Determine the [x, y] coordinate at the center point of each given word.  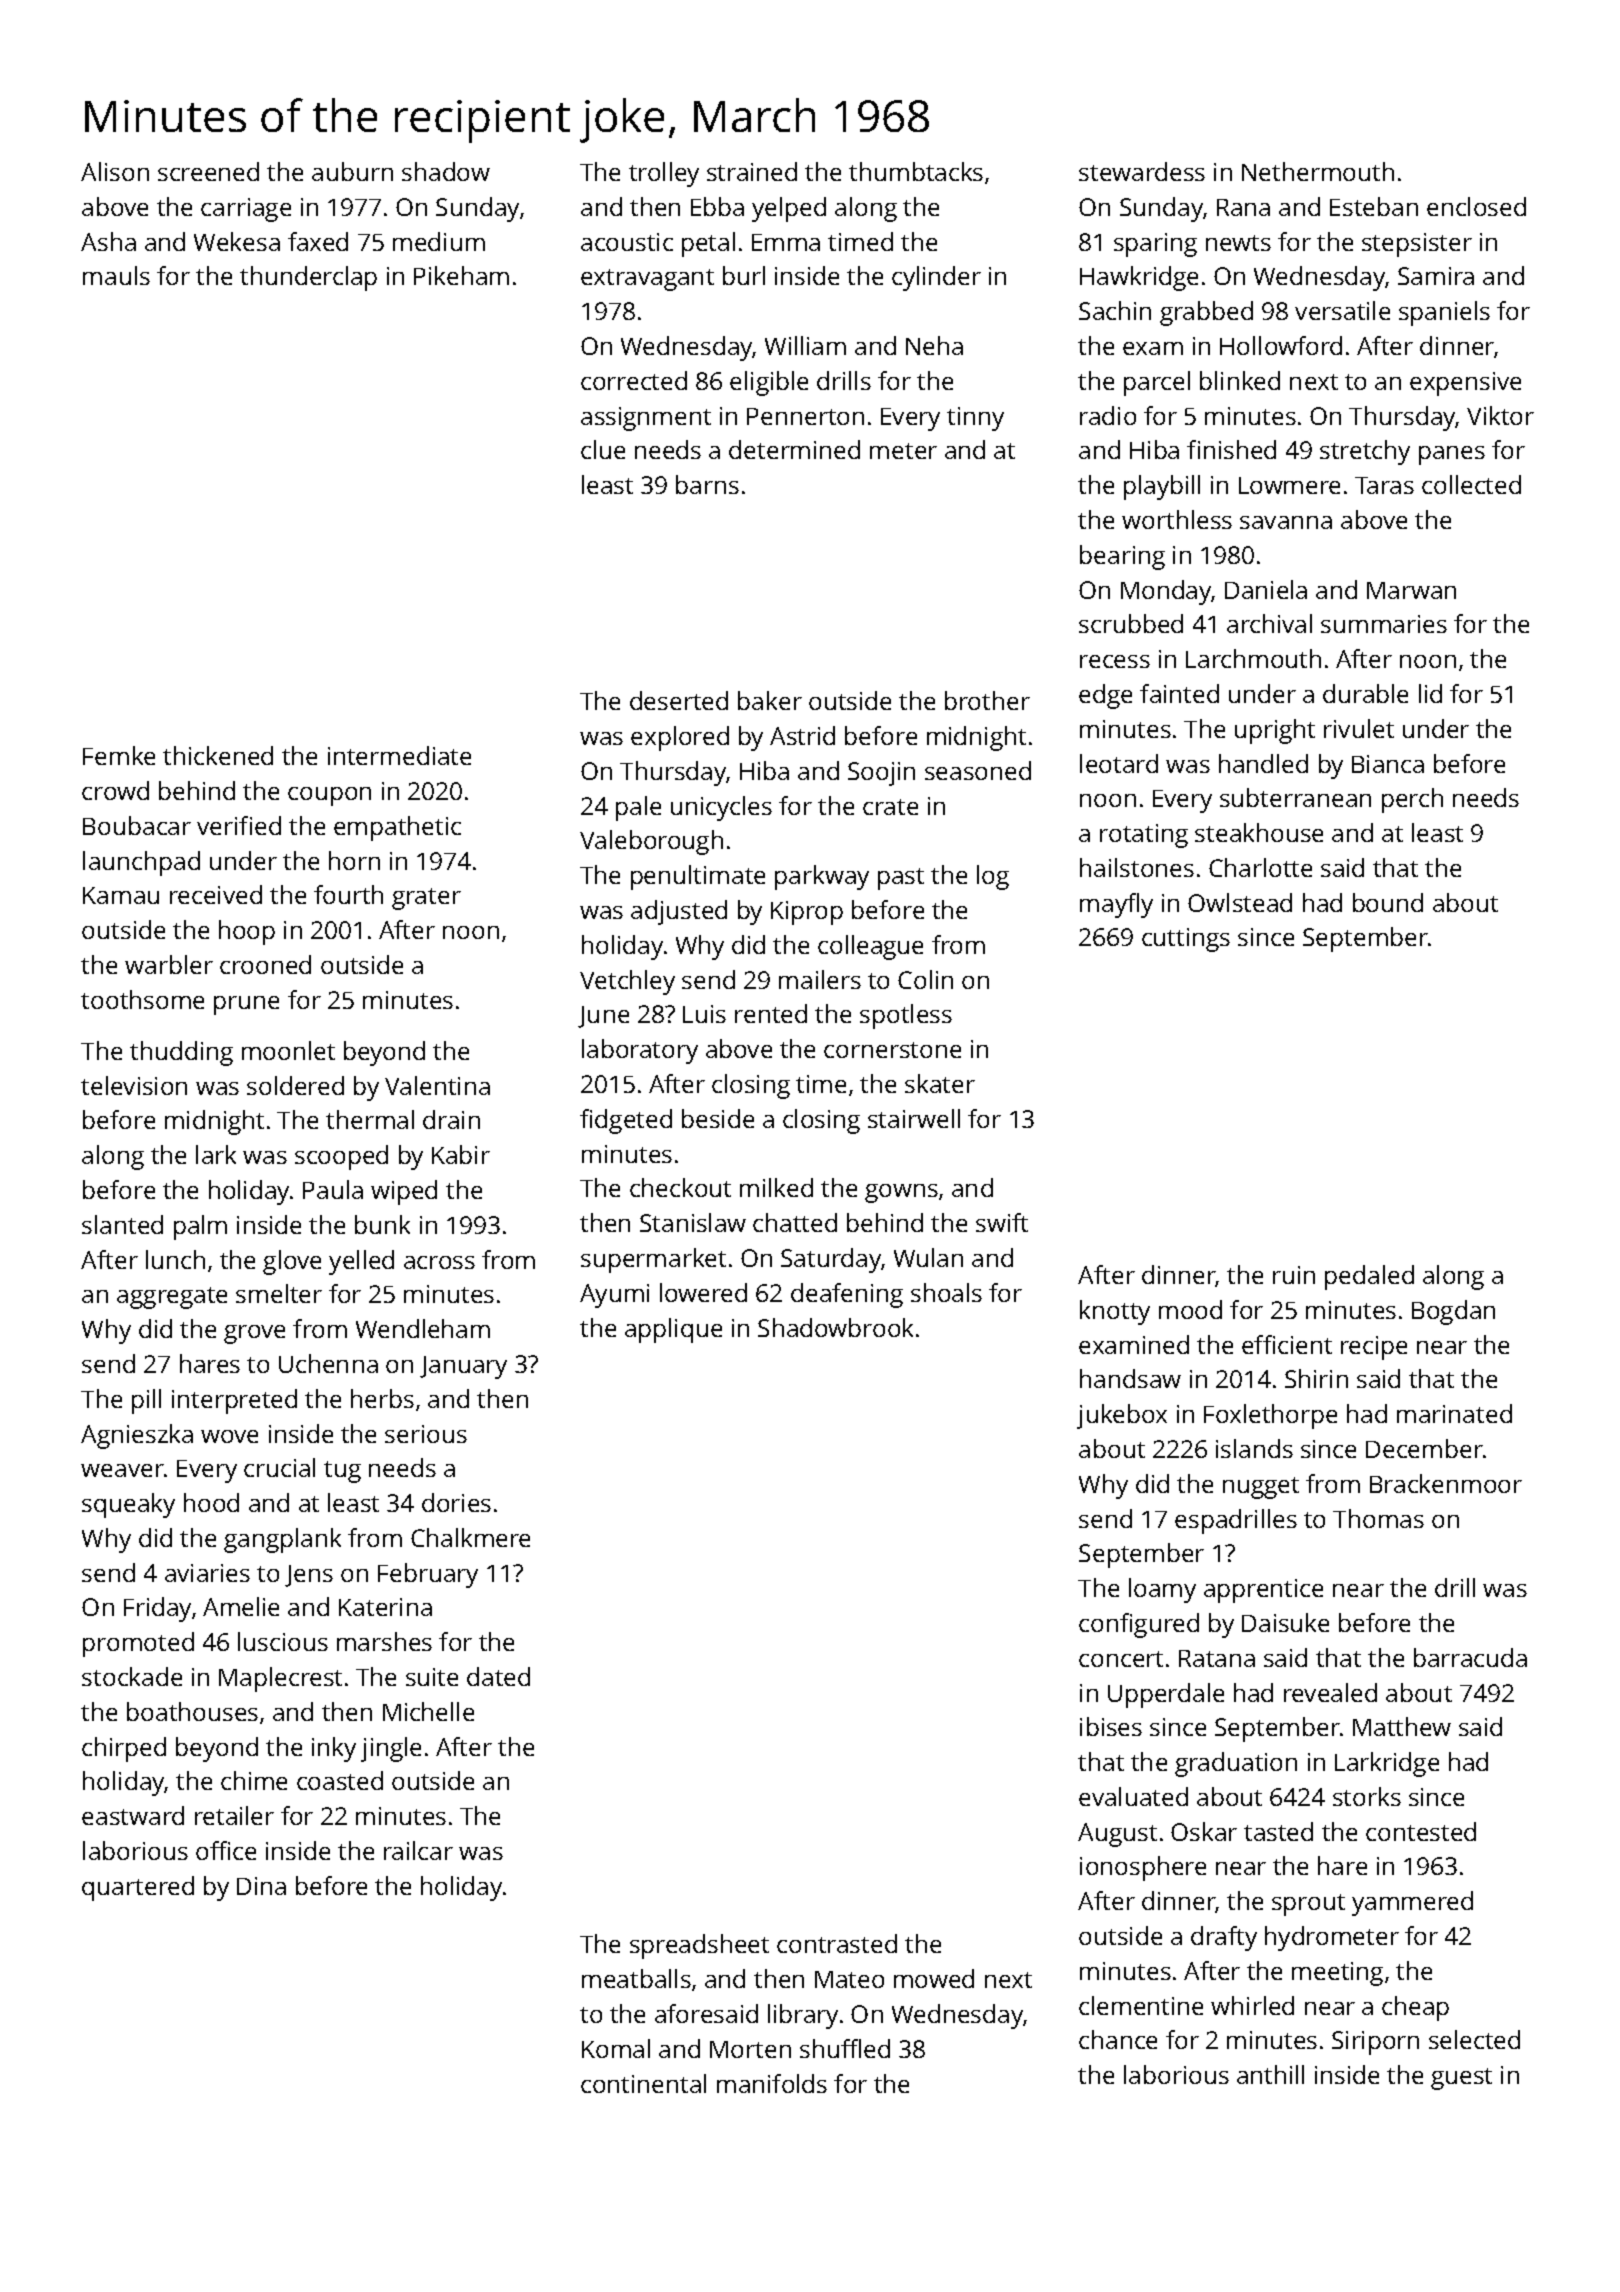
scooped [341, 1157]
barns [707, 484]
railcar [418, 1850]
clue [603, 449]
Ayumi [614, 1296]
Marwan [1411, 590]
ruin [1294, 1275]
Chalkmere [470, 1537]
